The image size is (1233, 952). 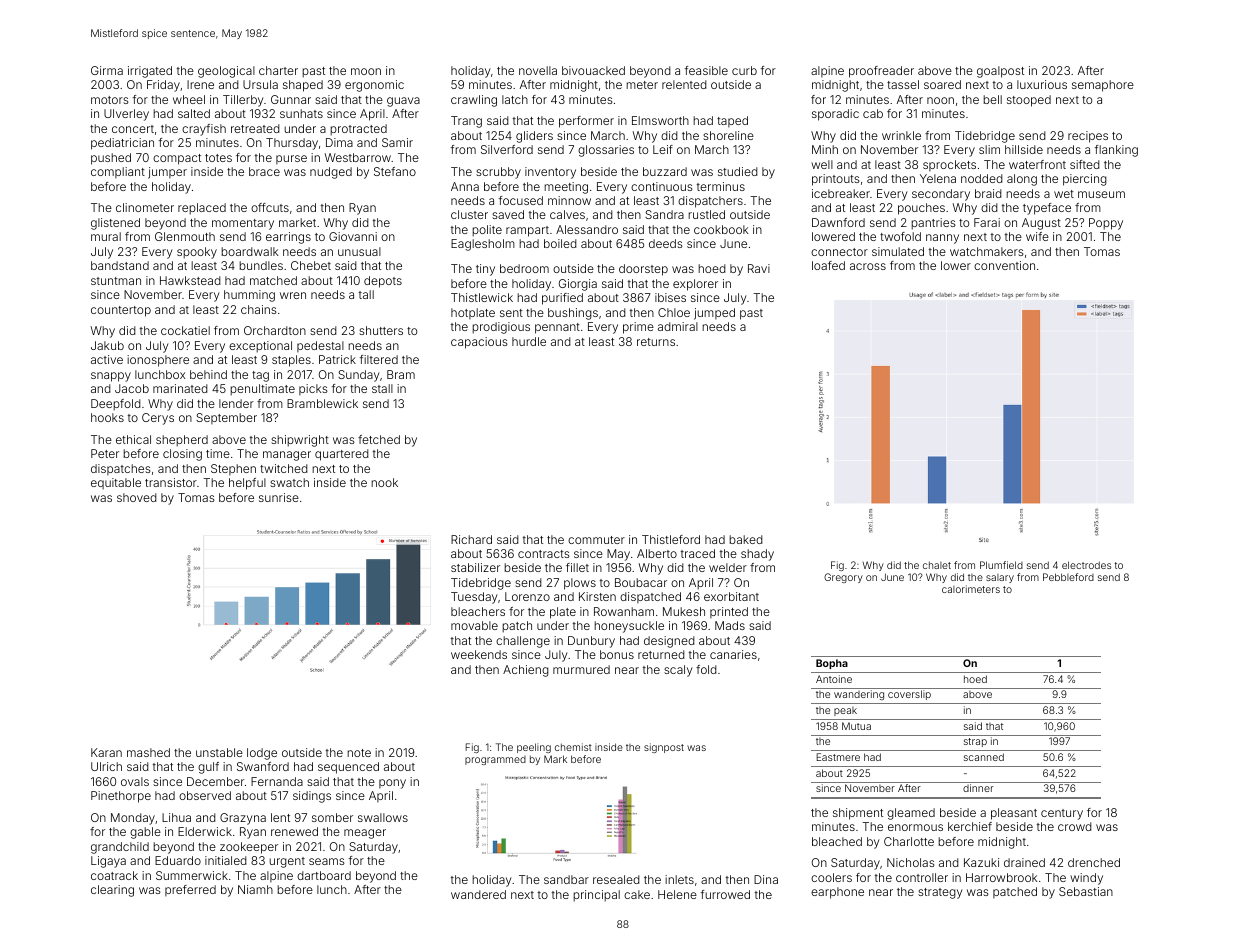 I want to click on electrodes, so click(x=1086, y=565).
